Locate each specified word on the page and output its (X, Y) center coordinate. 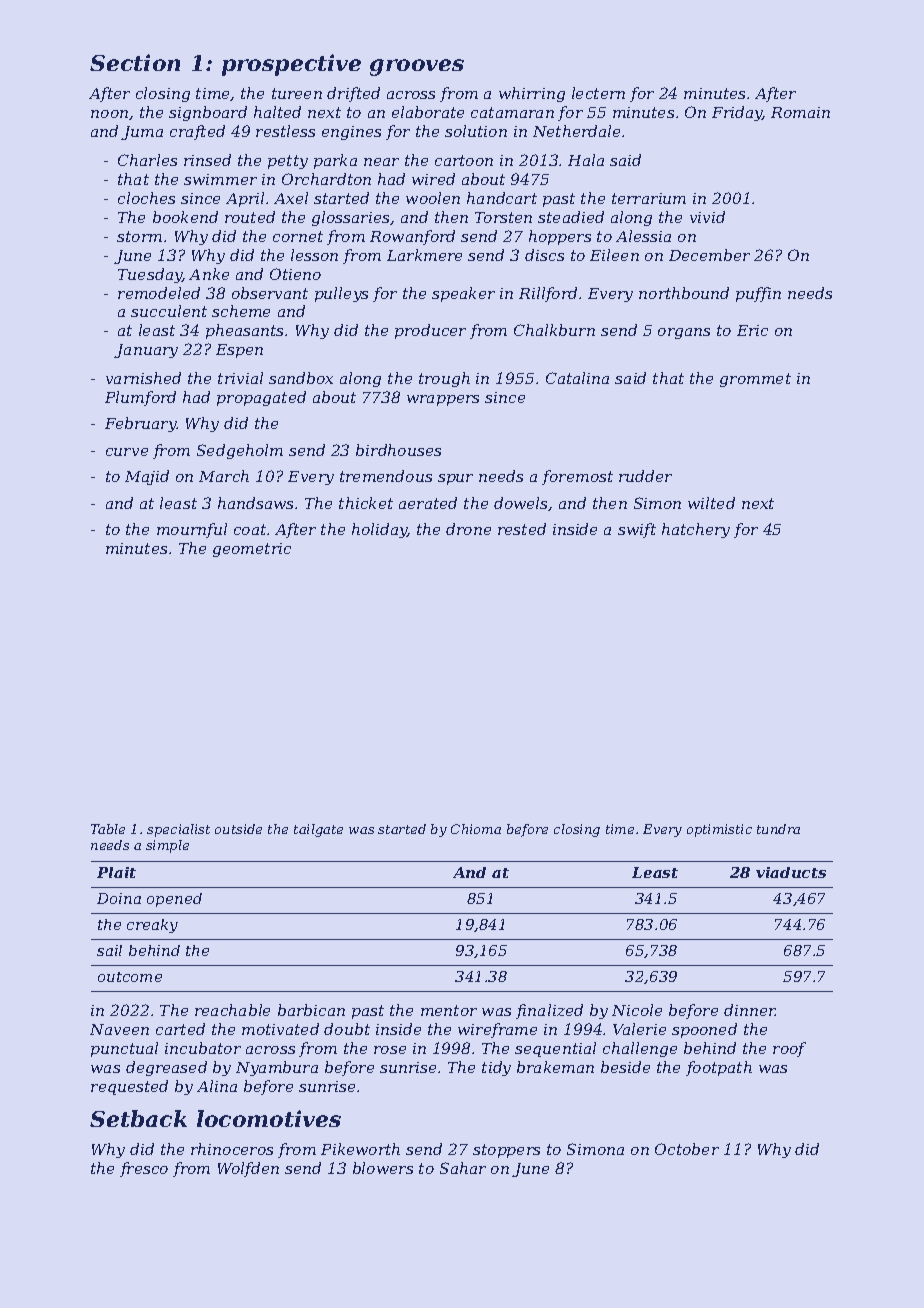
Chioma (476, 829)
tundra (778, 829)
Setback (138, 1118)
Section (135, 62)
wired (433, 179)
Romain (800, 112)
